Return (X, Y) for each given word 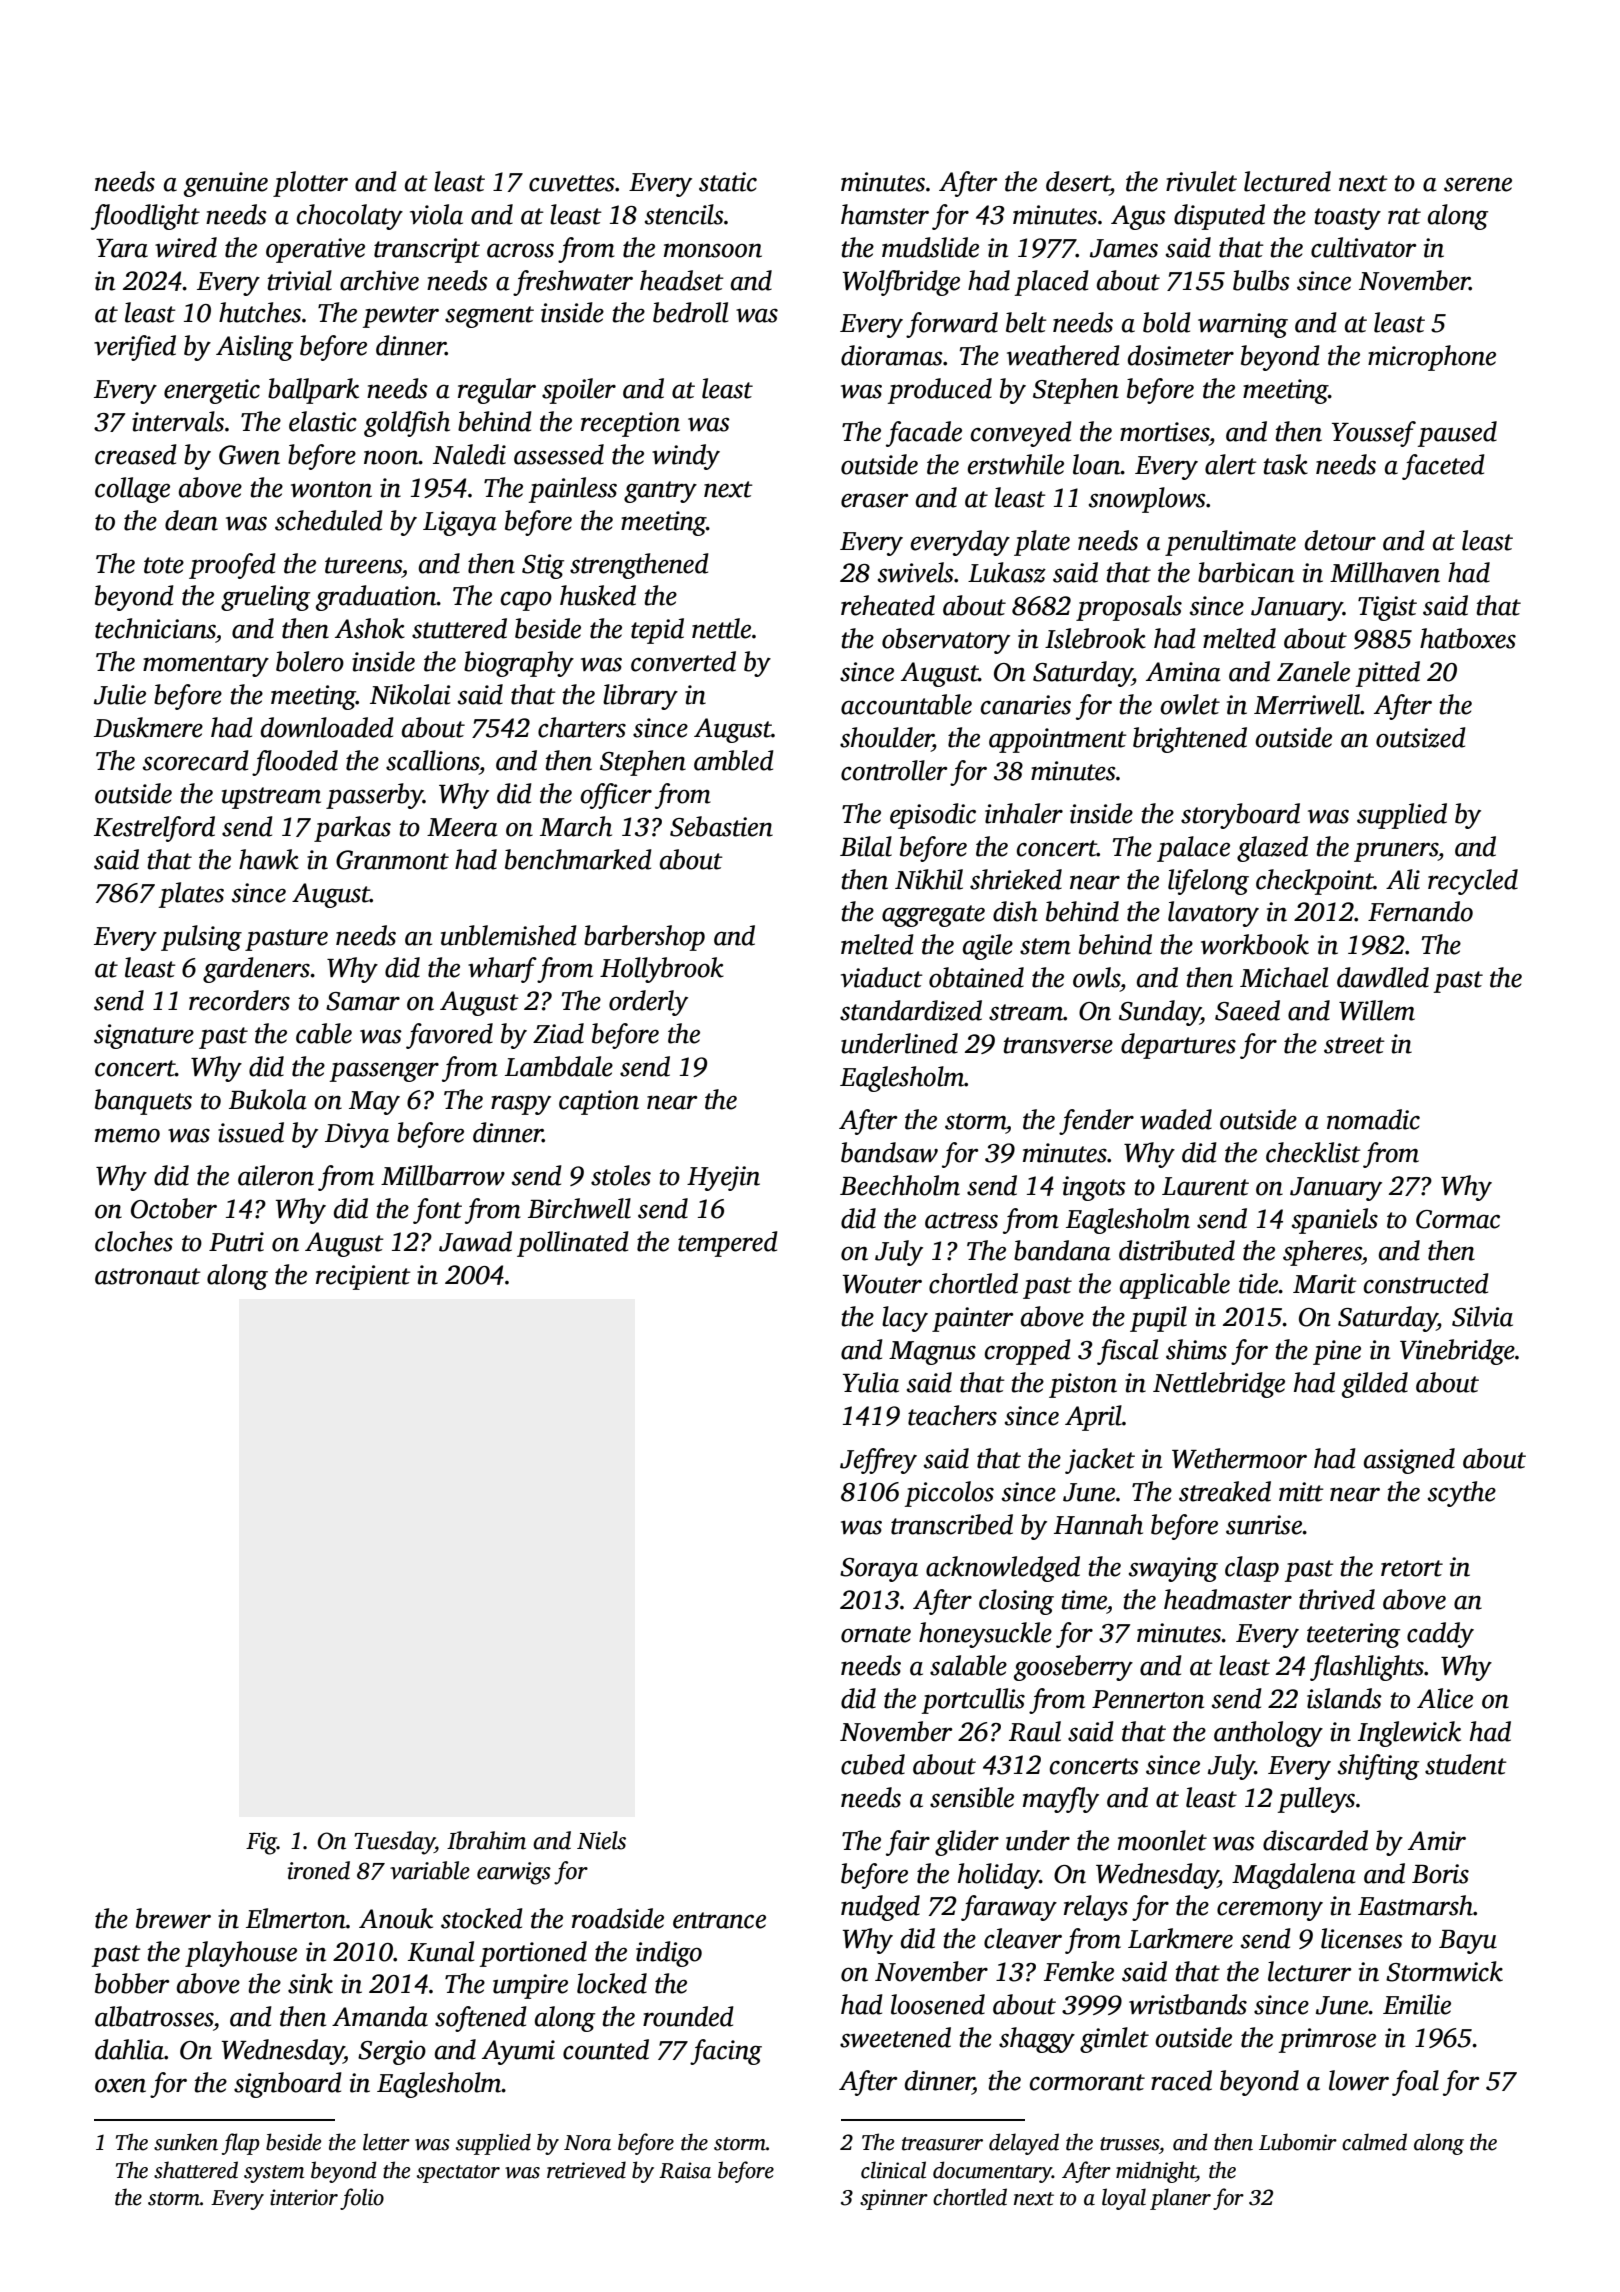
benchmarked (578, 859)
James (1124, 248)
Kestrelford (154, 829)
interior (304, 2197)
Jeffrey (878, 1461)
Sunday (1160, 1013)
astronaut (148, 1276)
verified (135, 348)
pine (1337, 1352)
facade (924, 434)
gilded (1375, 1385)
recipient (363, 1277)
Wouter (882, 1284)
